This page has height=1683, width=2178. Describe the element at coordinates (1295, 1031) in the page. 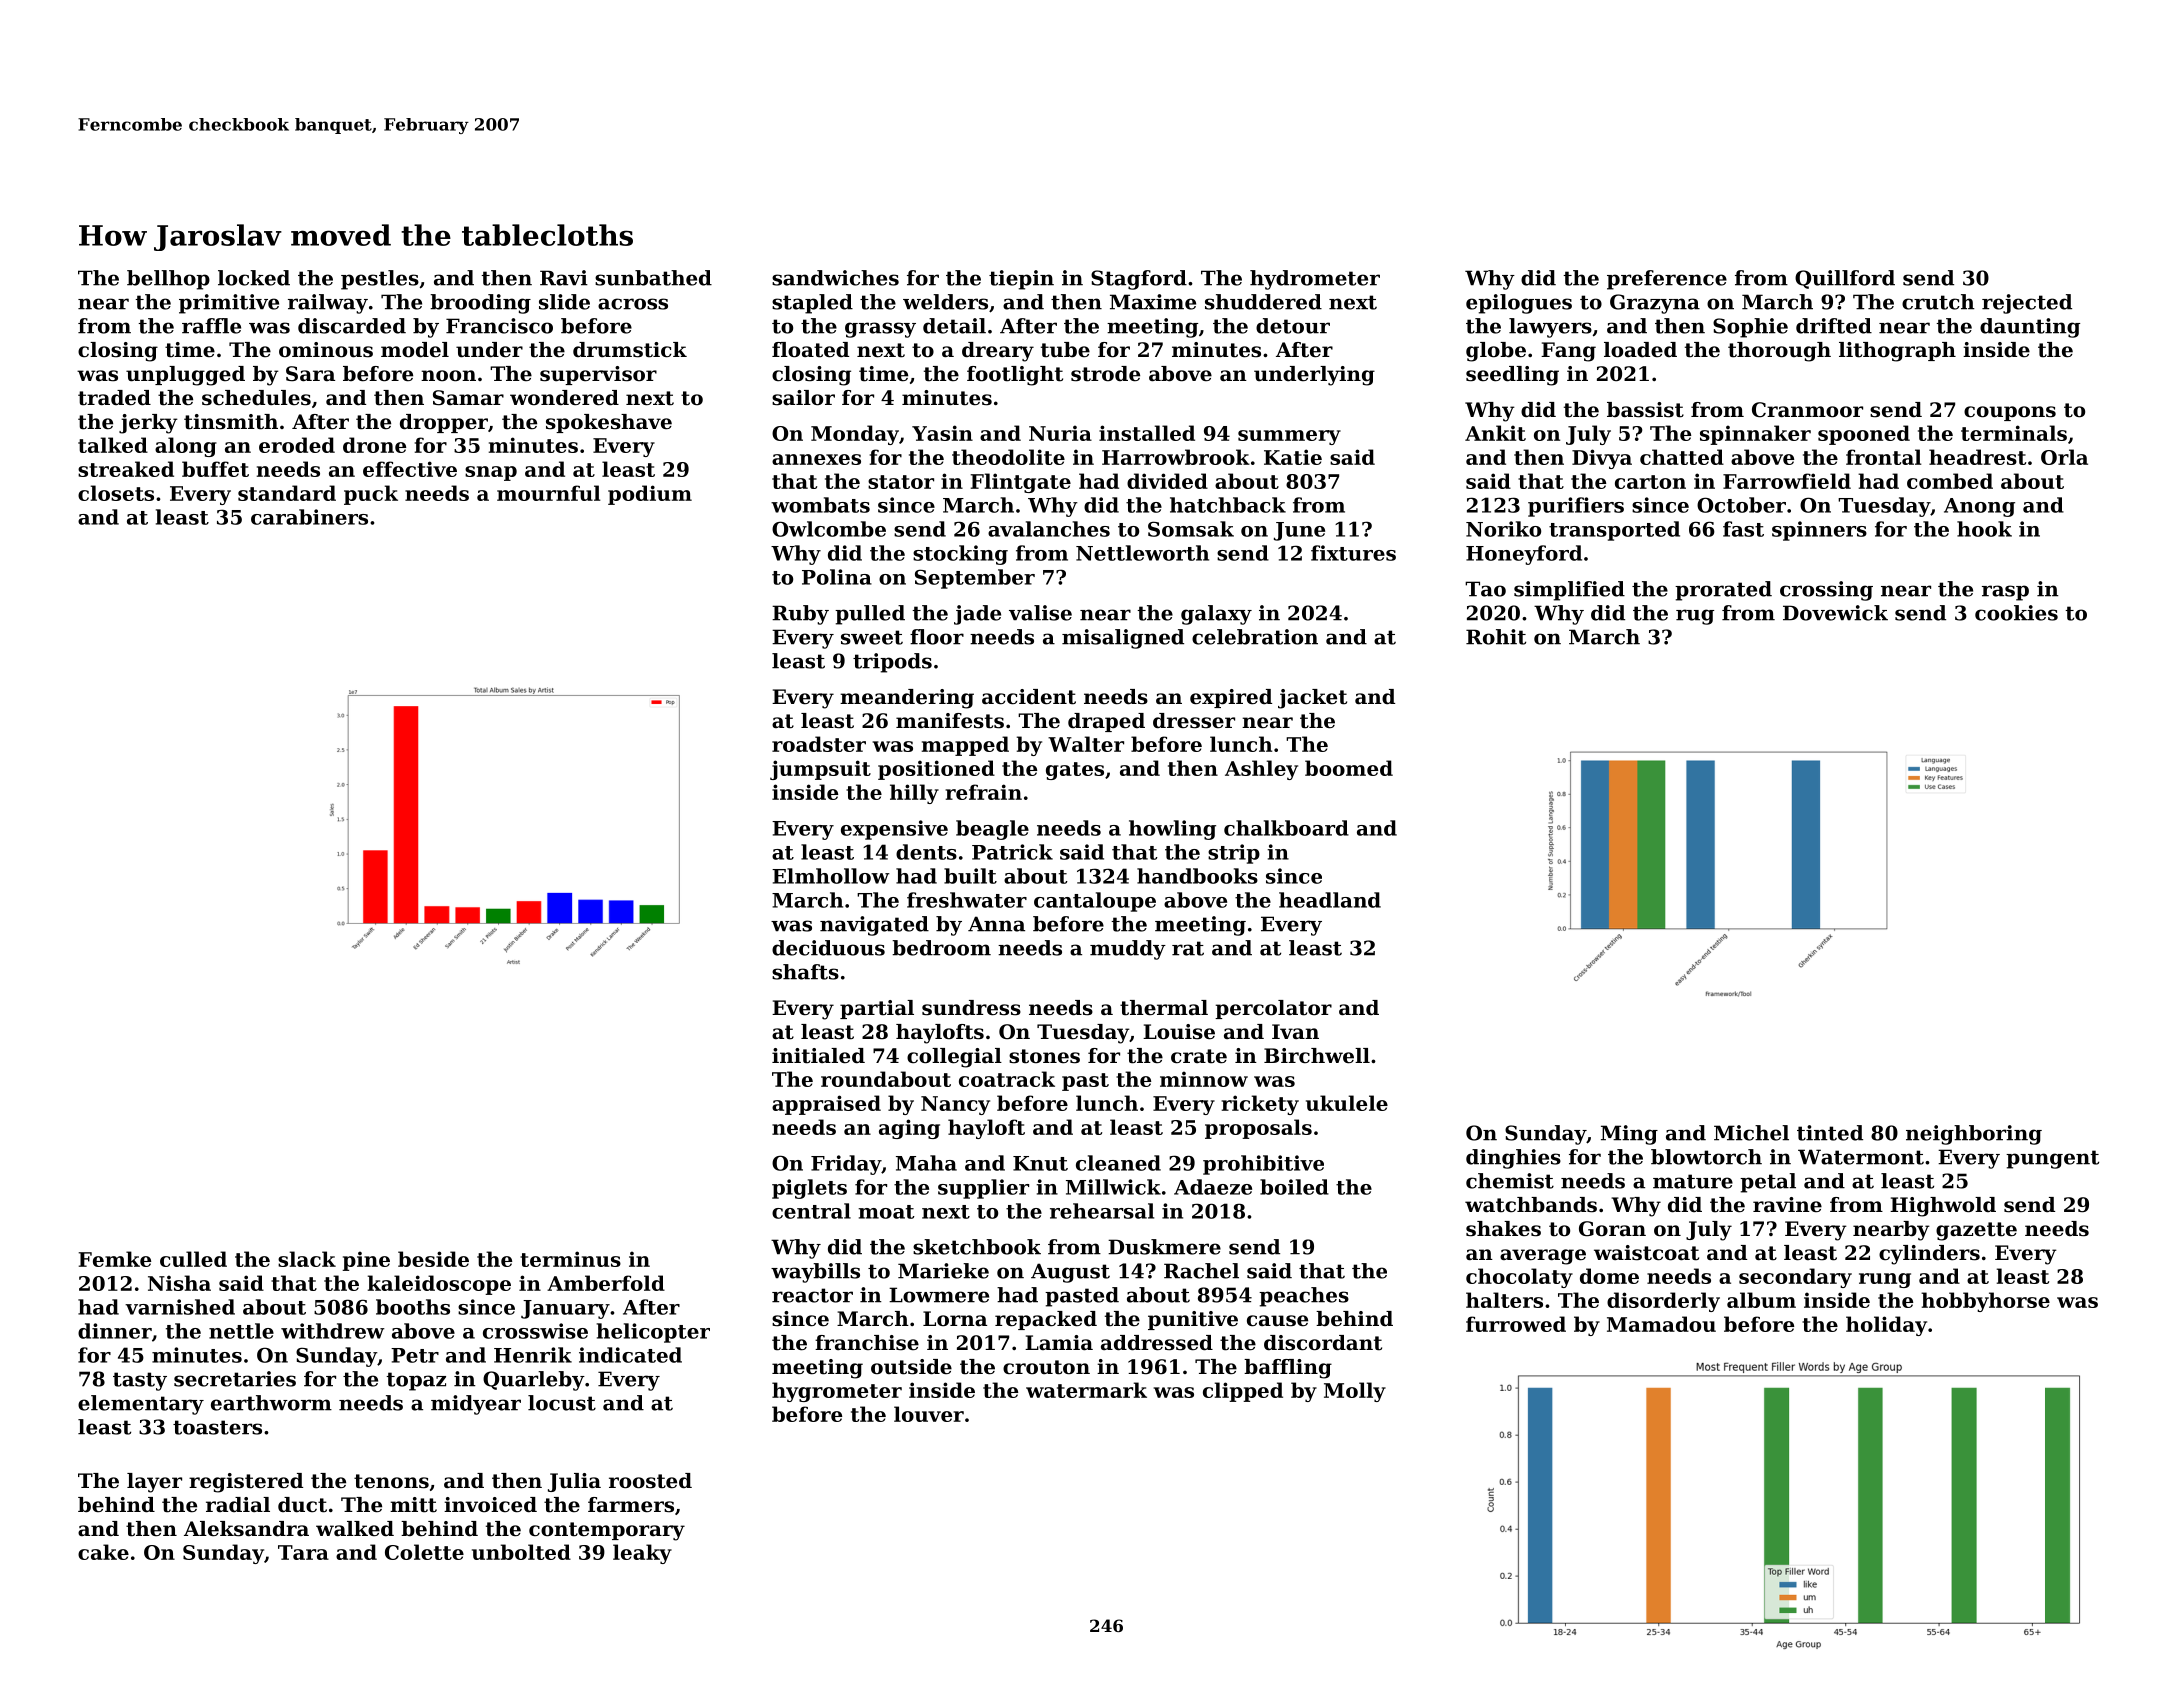

I see `Ivan` at that location.
